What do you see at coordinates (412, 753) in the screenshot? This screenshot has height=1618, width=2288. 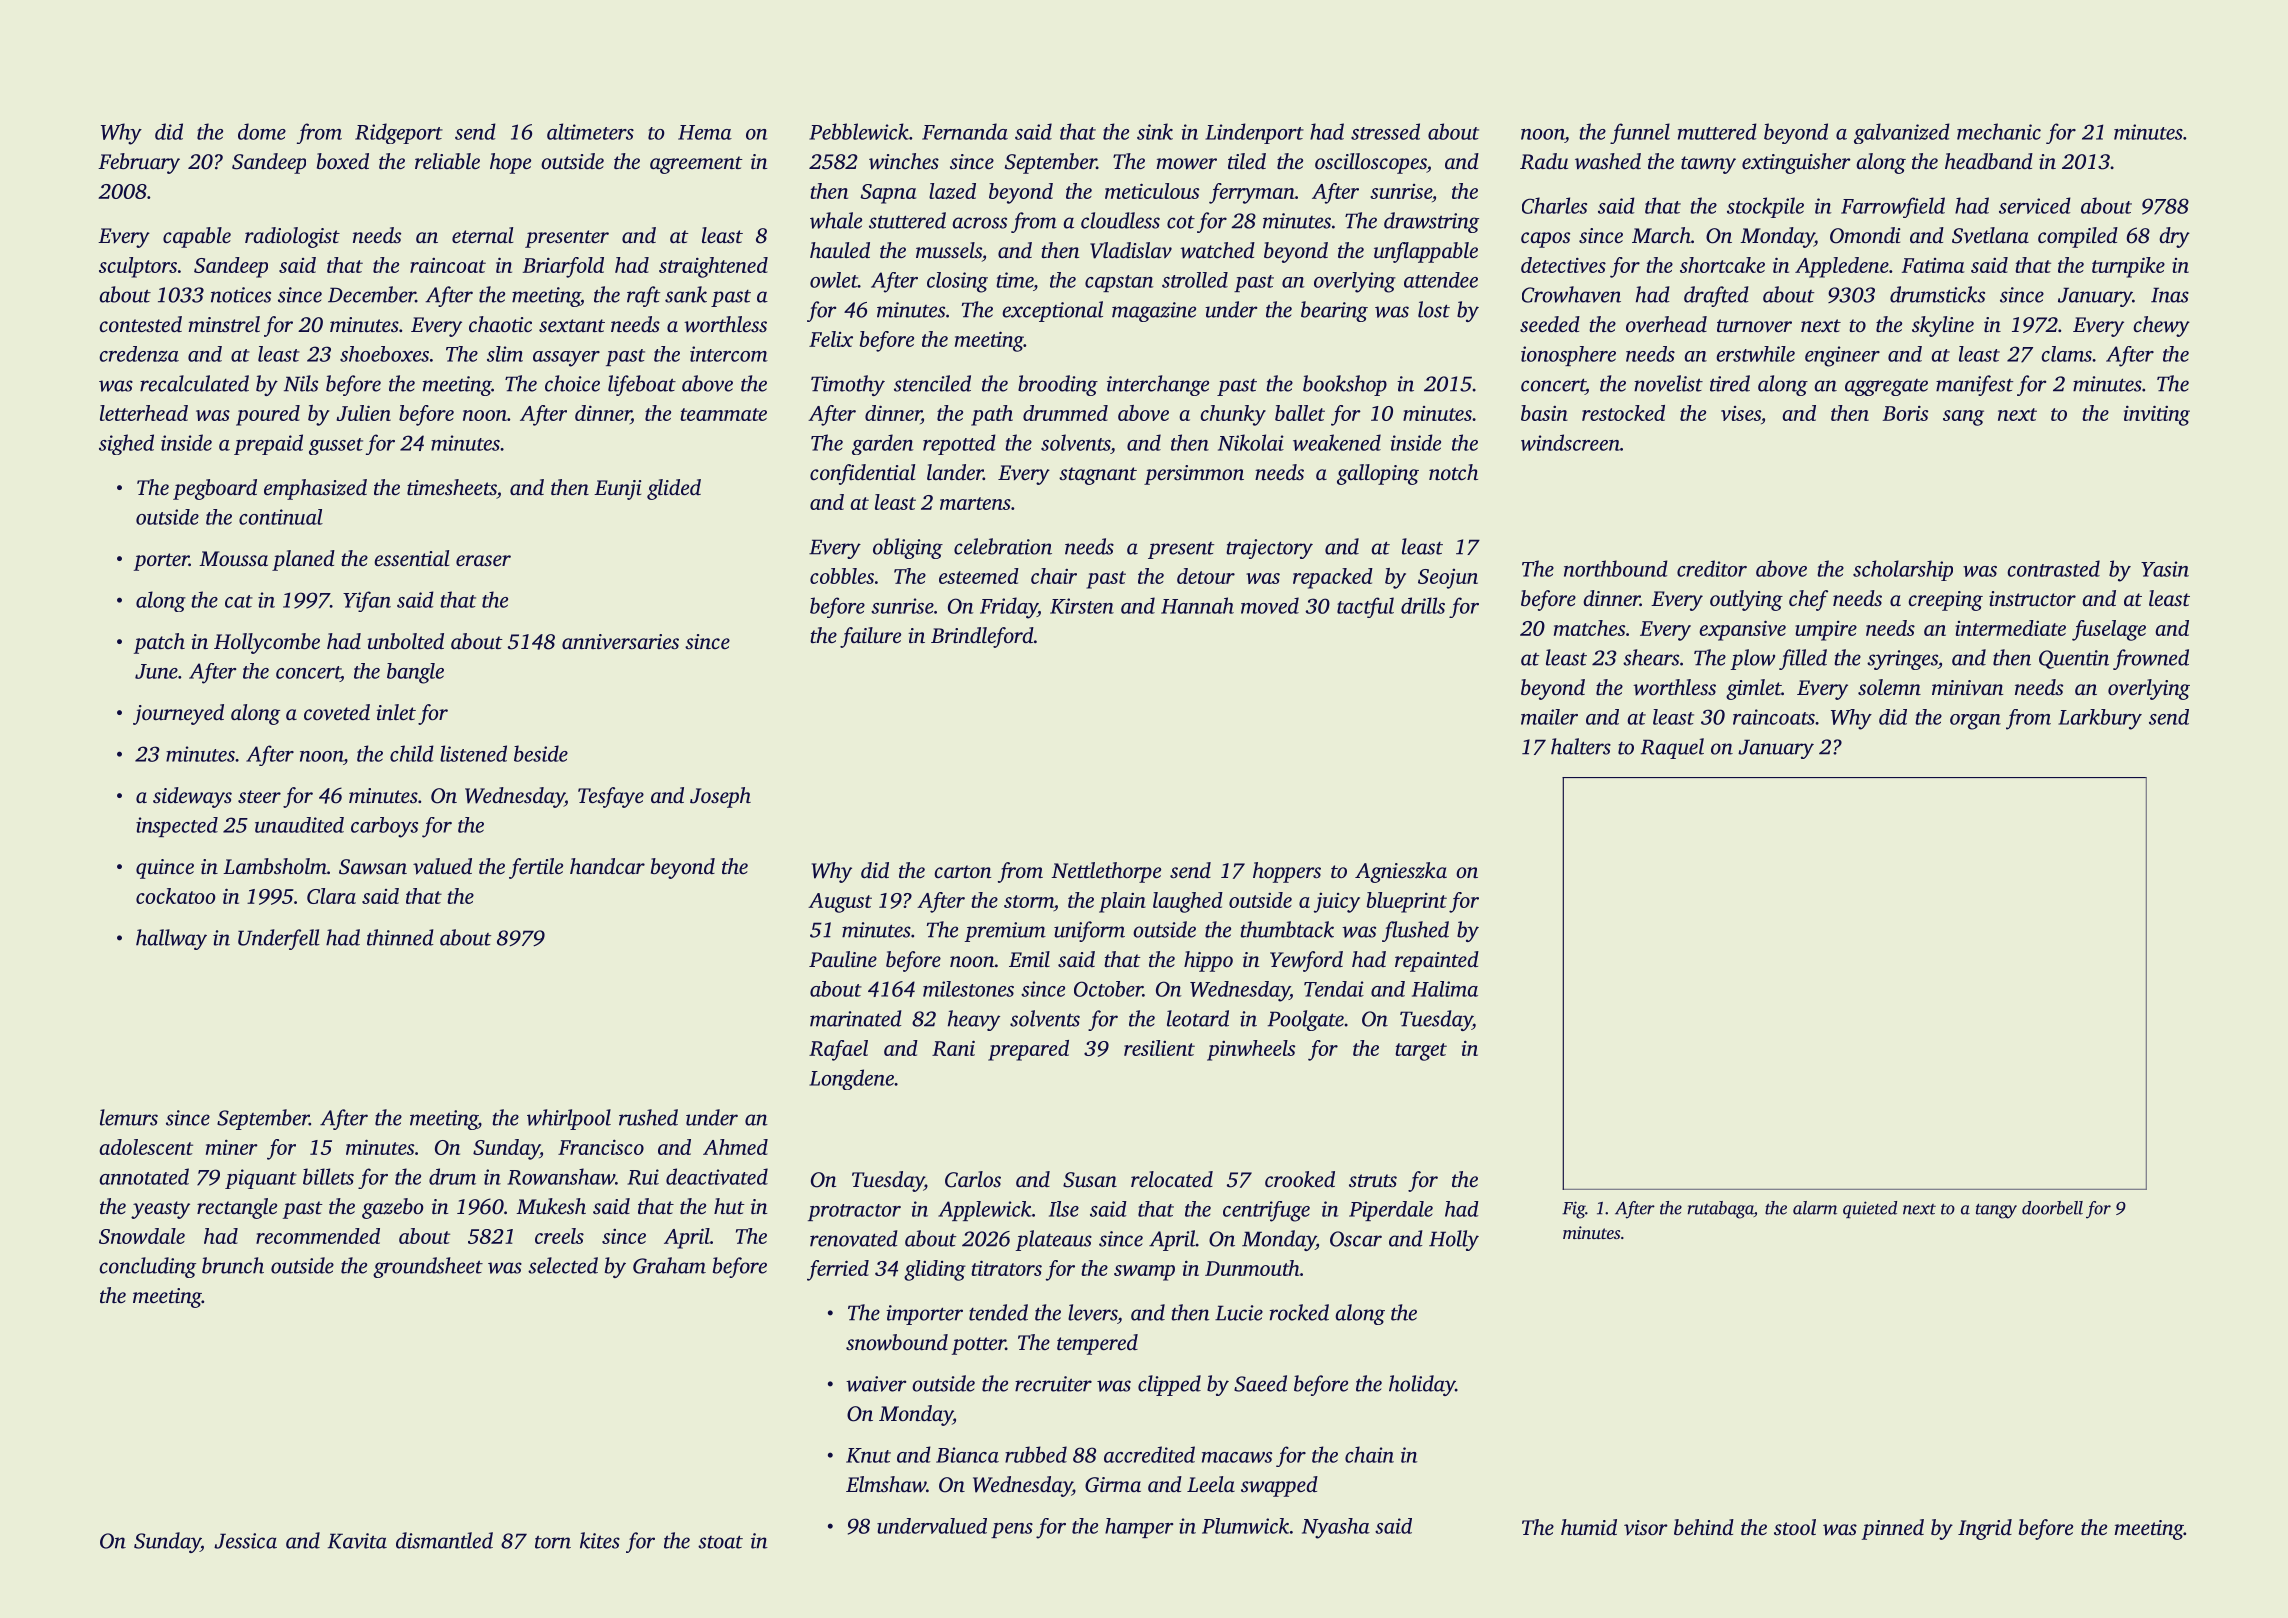 I see `child` at bounding box center [412, 753].
